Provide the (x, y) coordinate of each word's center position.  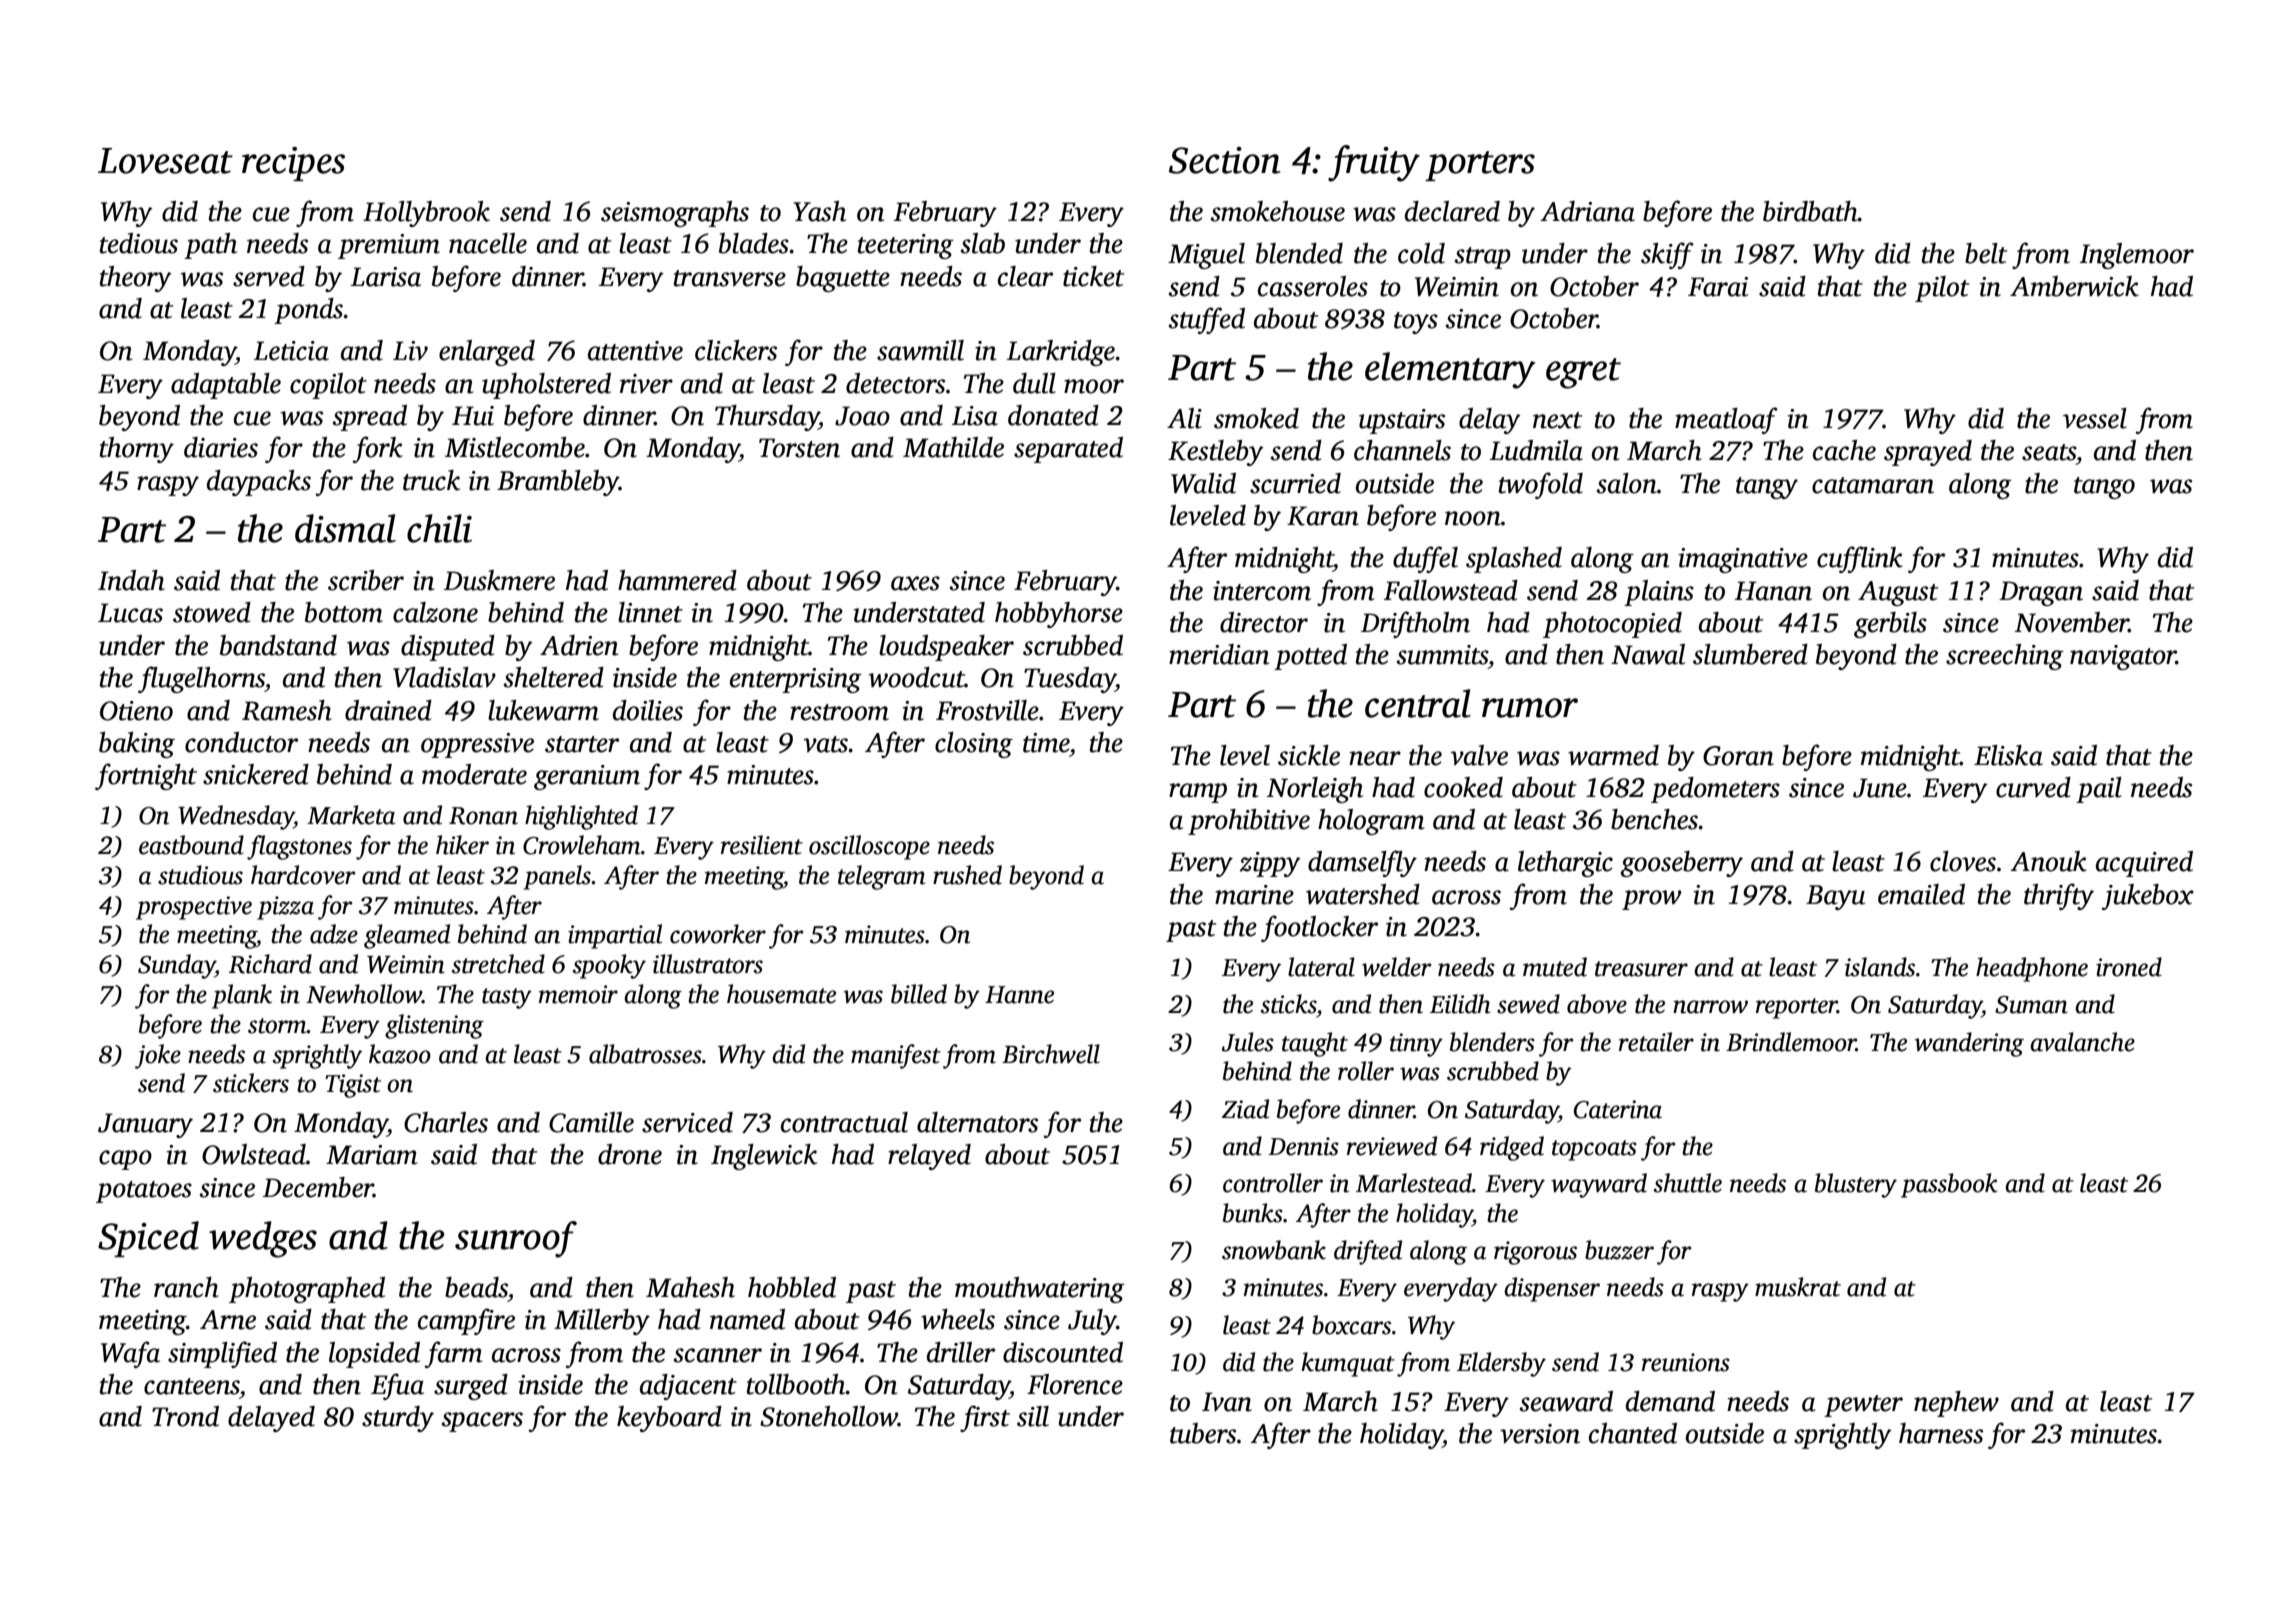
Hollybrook (426, 214)
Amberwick (2074, 286)
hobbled (792, 1287)
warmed (1613, 755)
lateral (1321, 967)
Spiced (148, 1239)
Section (1225, 160)
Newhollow (364, 994)
